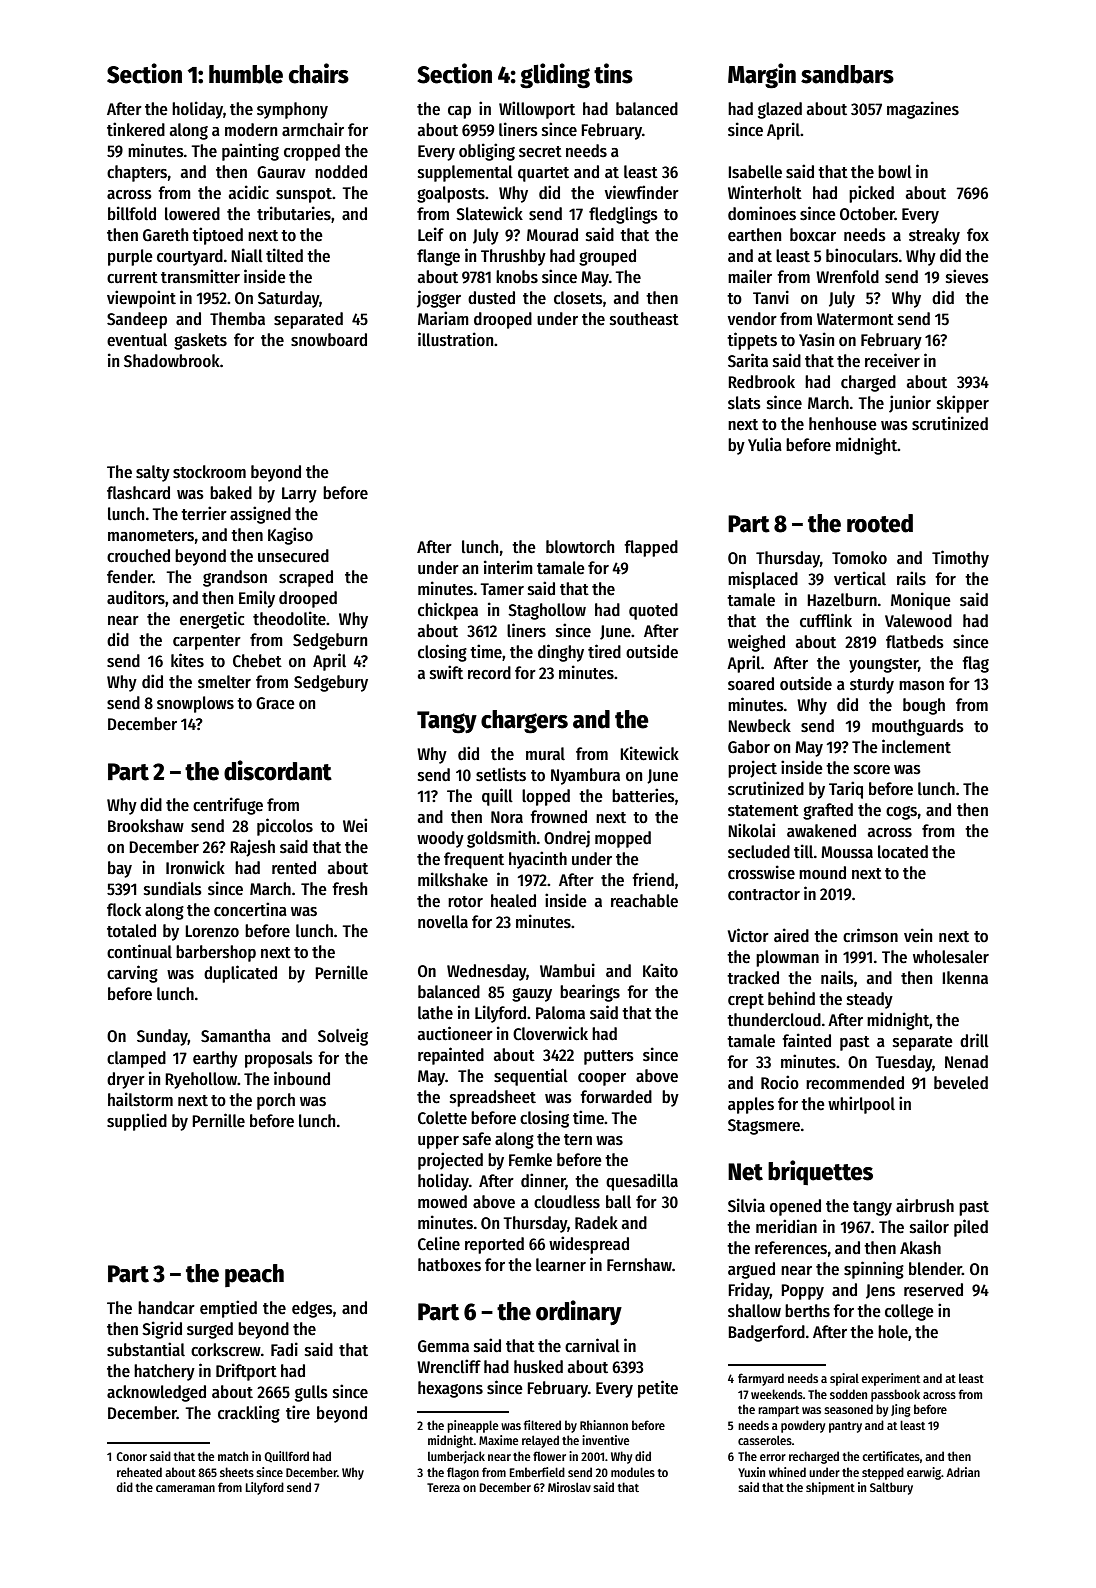 This screenshot has width=1096, height=1588. I want to click on Wambui, so click(567, 970).
